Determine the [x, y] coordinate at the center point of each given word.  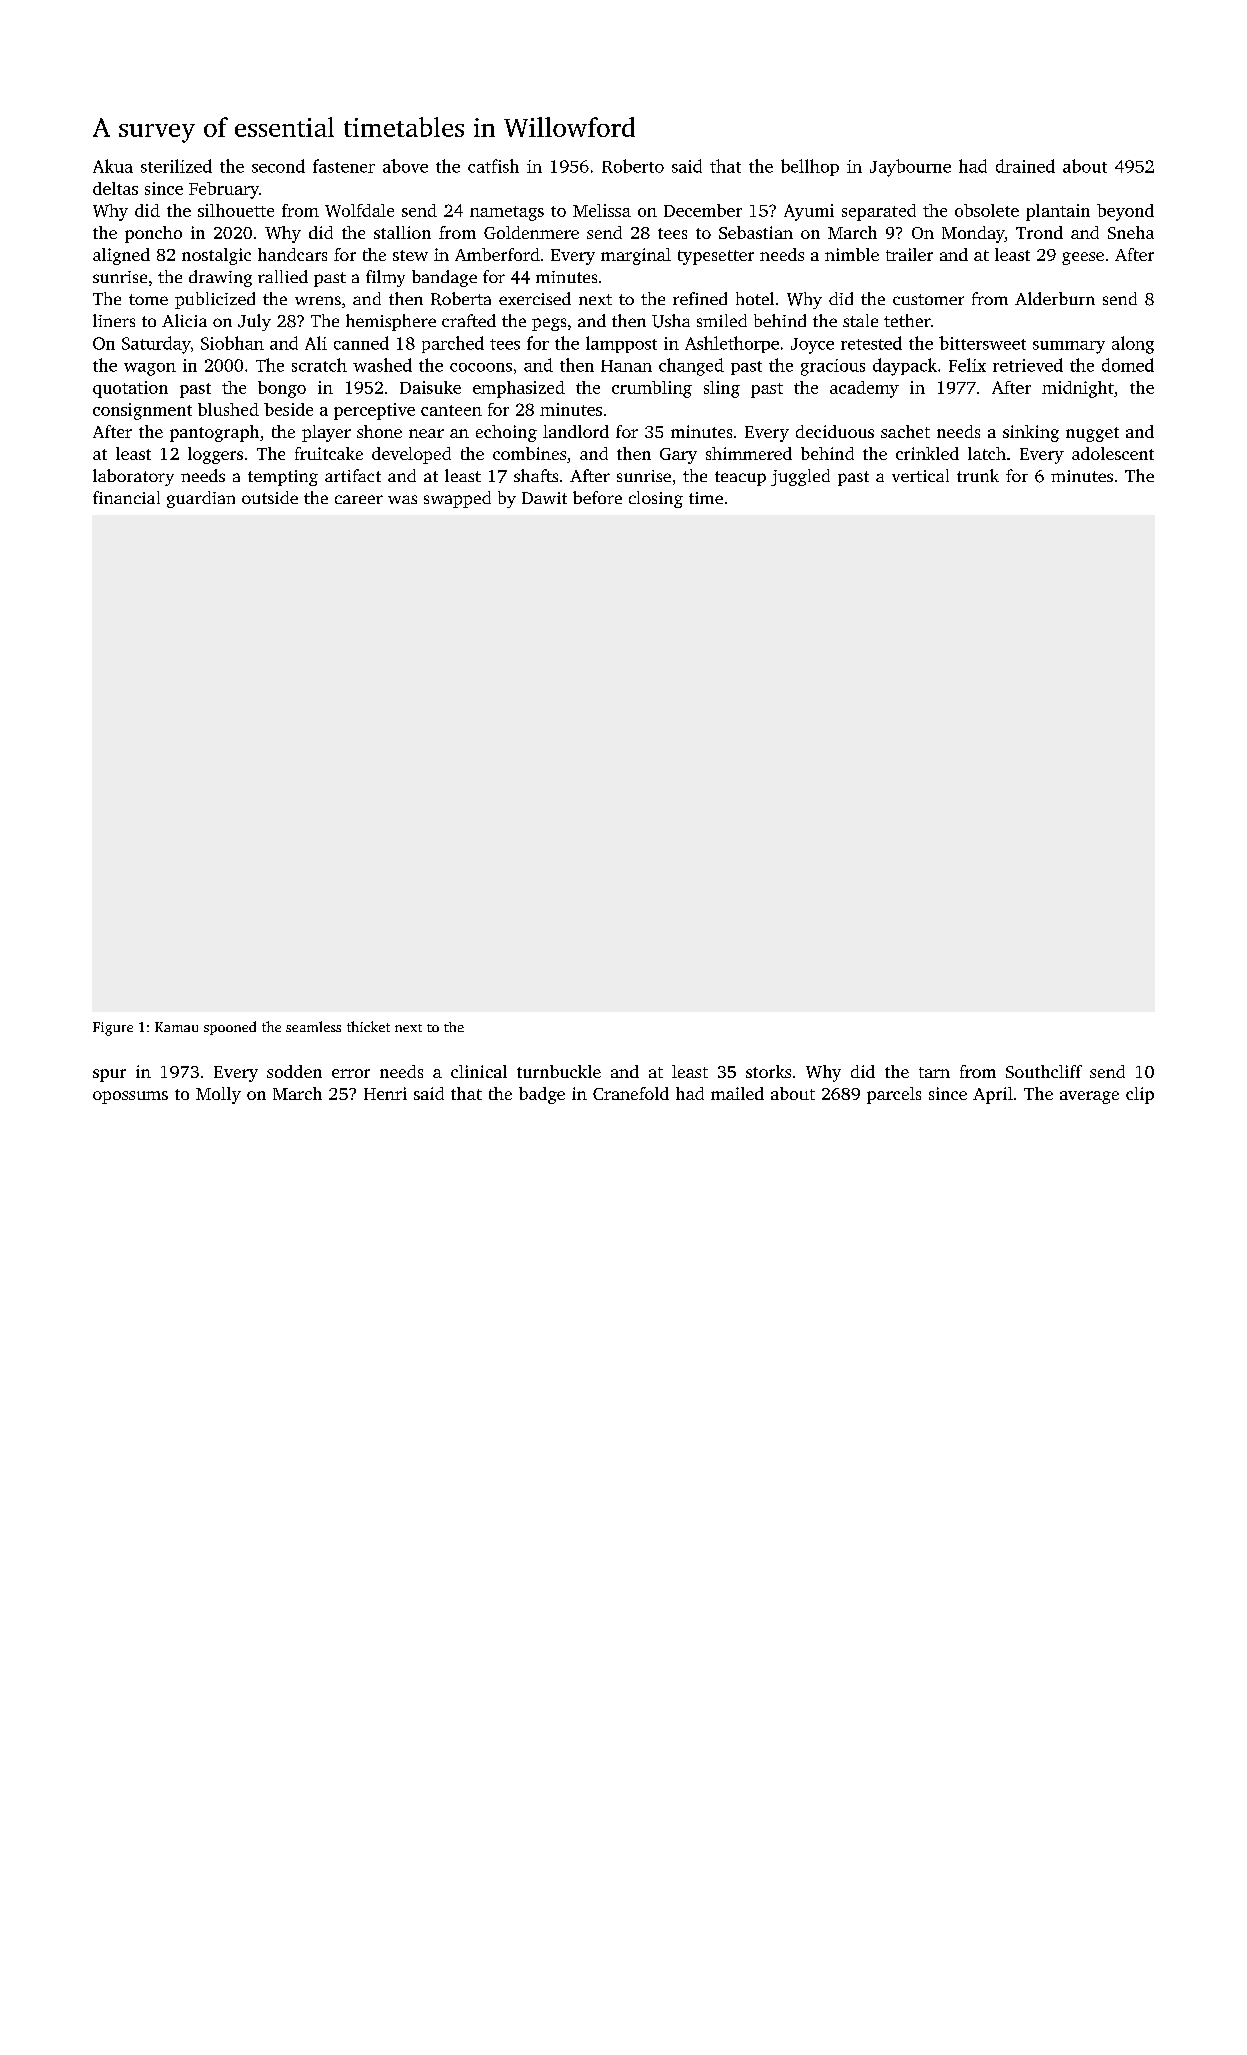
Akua [113, 166]
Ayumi [809, 212]
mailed [737, 1093]
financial [126, 497]
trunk [978, 475]
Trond [1039, 232]
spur [109, 1075]
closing [656, 499]
